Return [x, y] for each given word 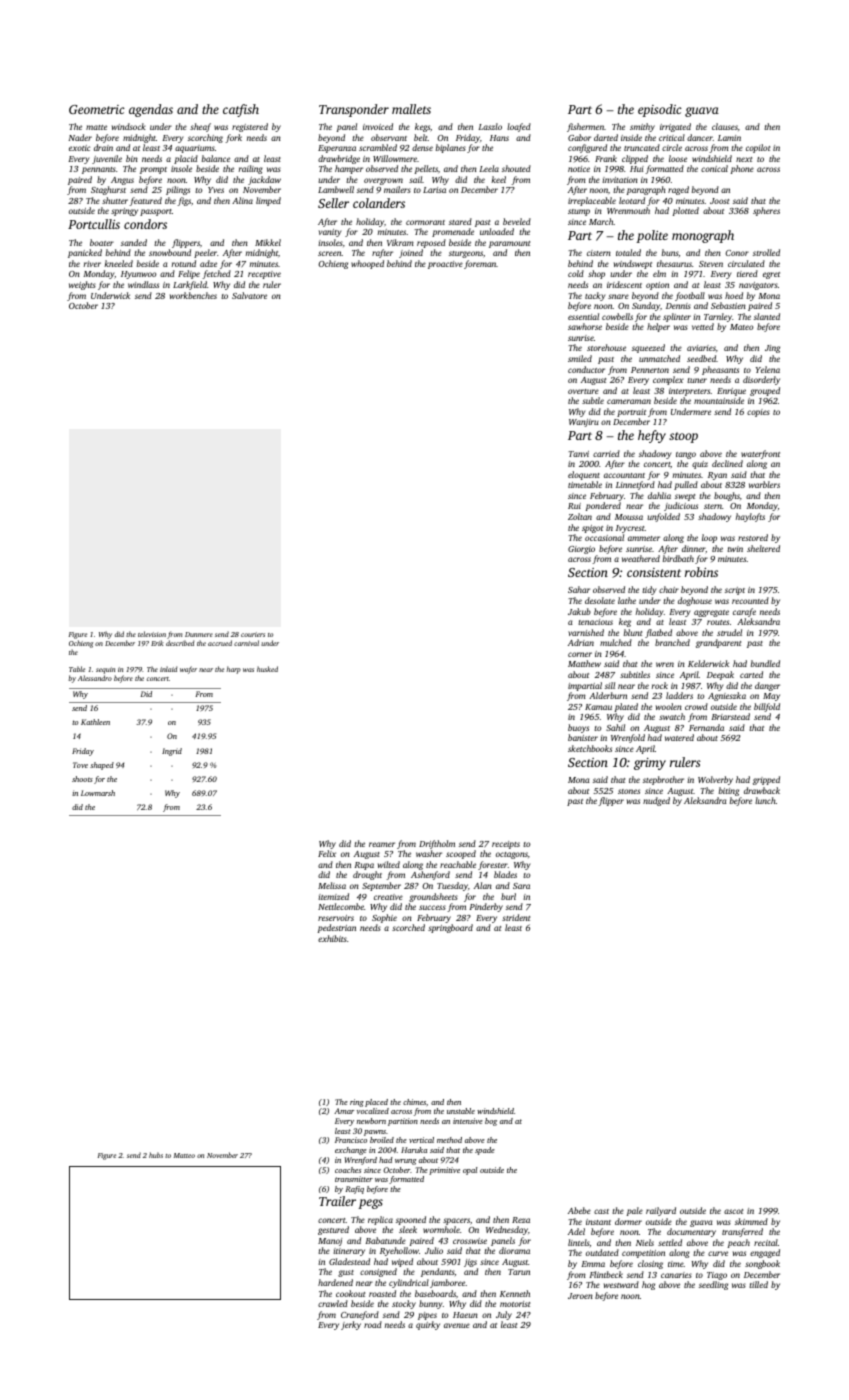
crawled [333, 1303]
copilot [758, 148]
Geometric [97, 109]
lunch [765, 800]
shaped [102, 766]
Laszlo [490, 126]
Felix [327, 853]
